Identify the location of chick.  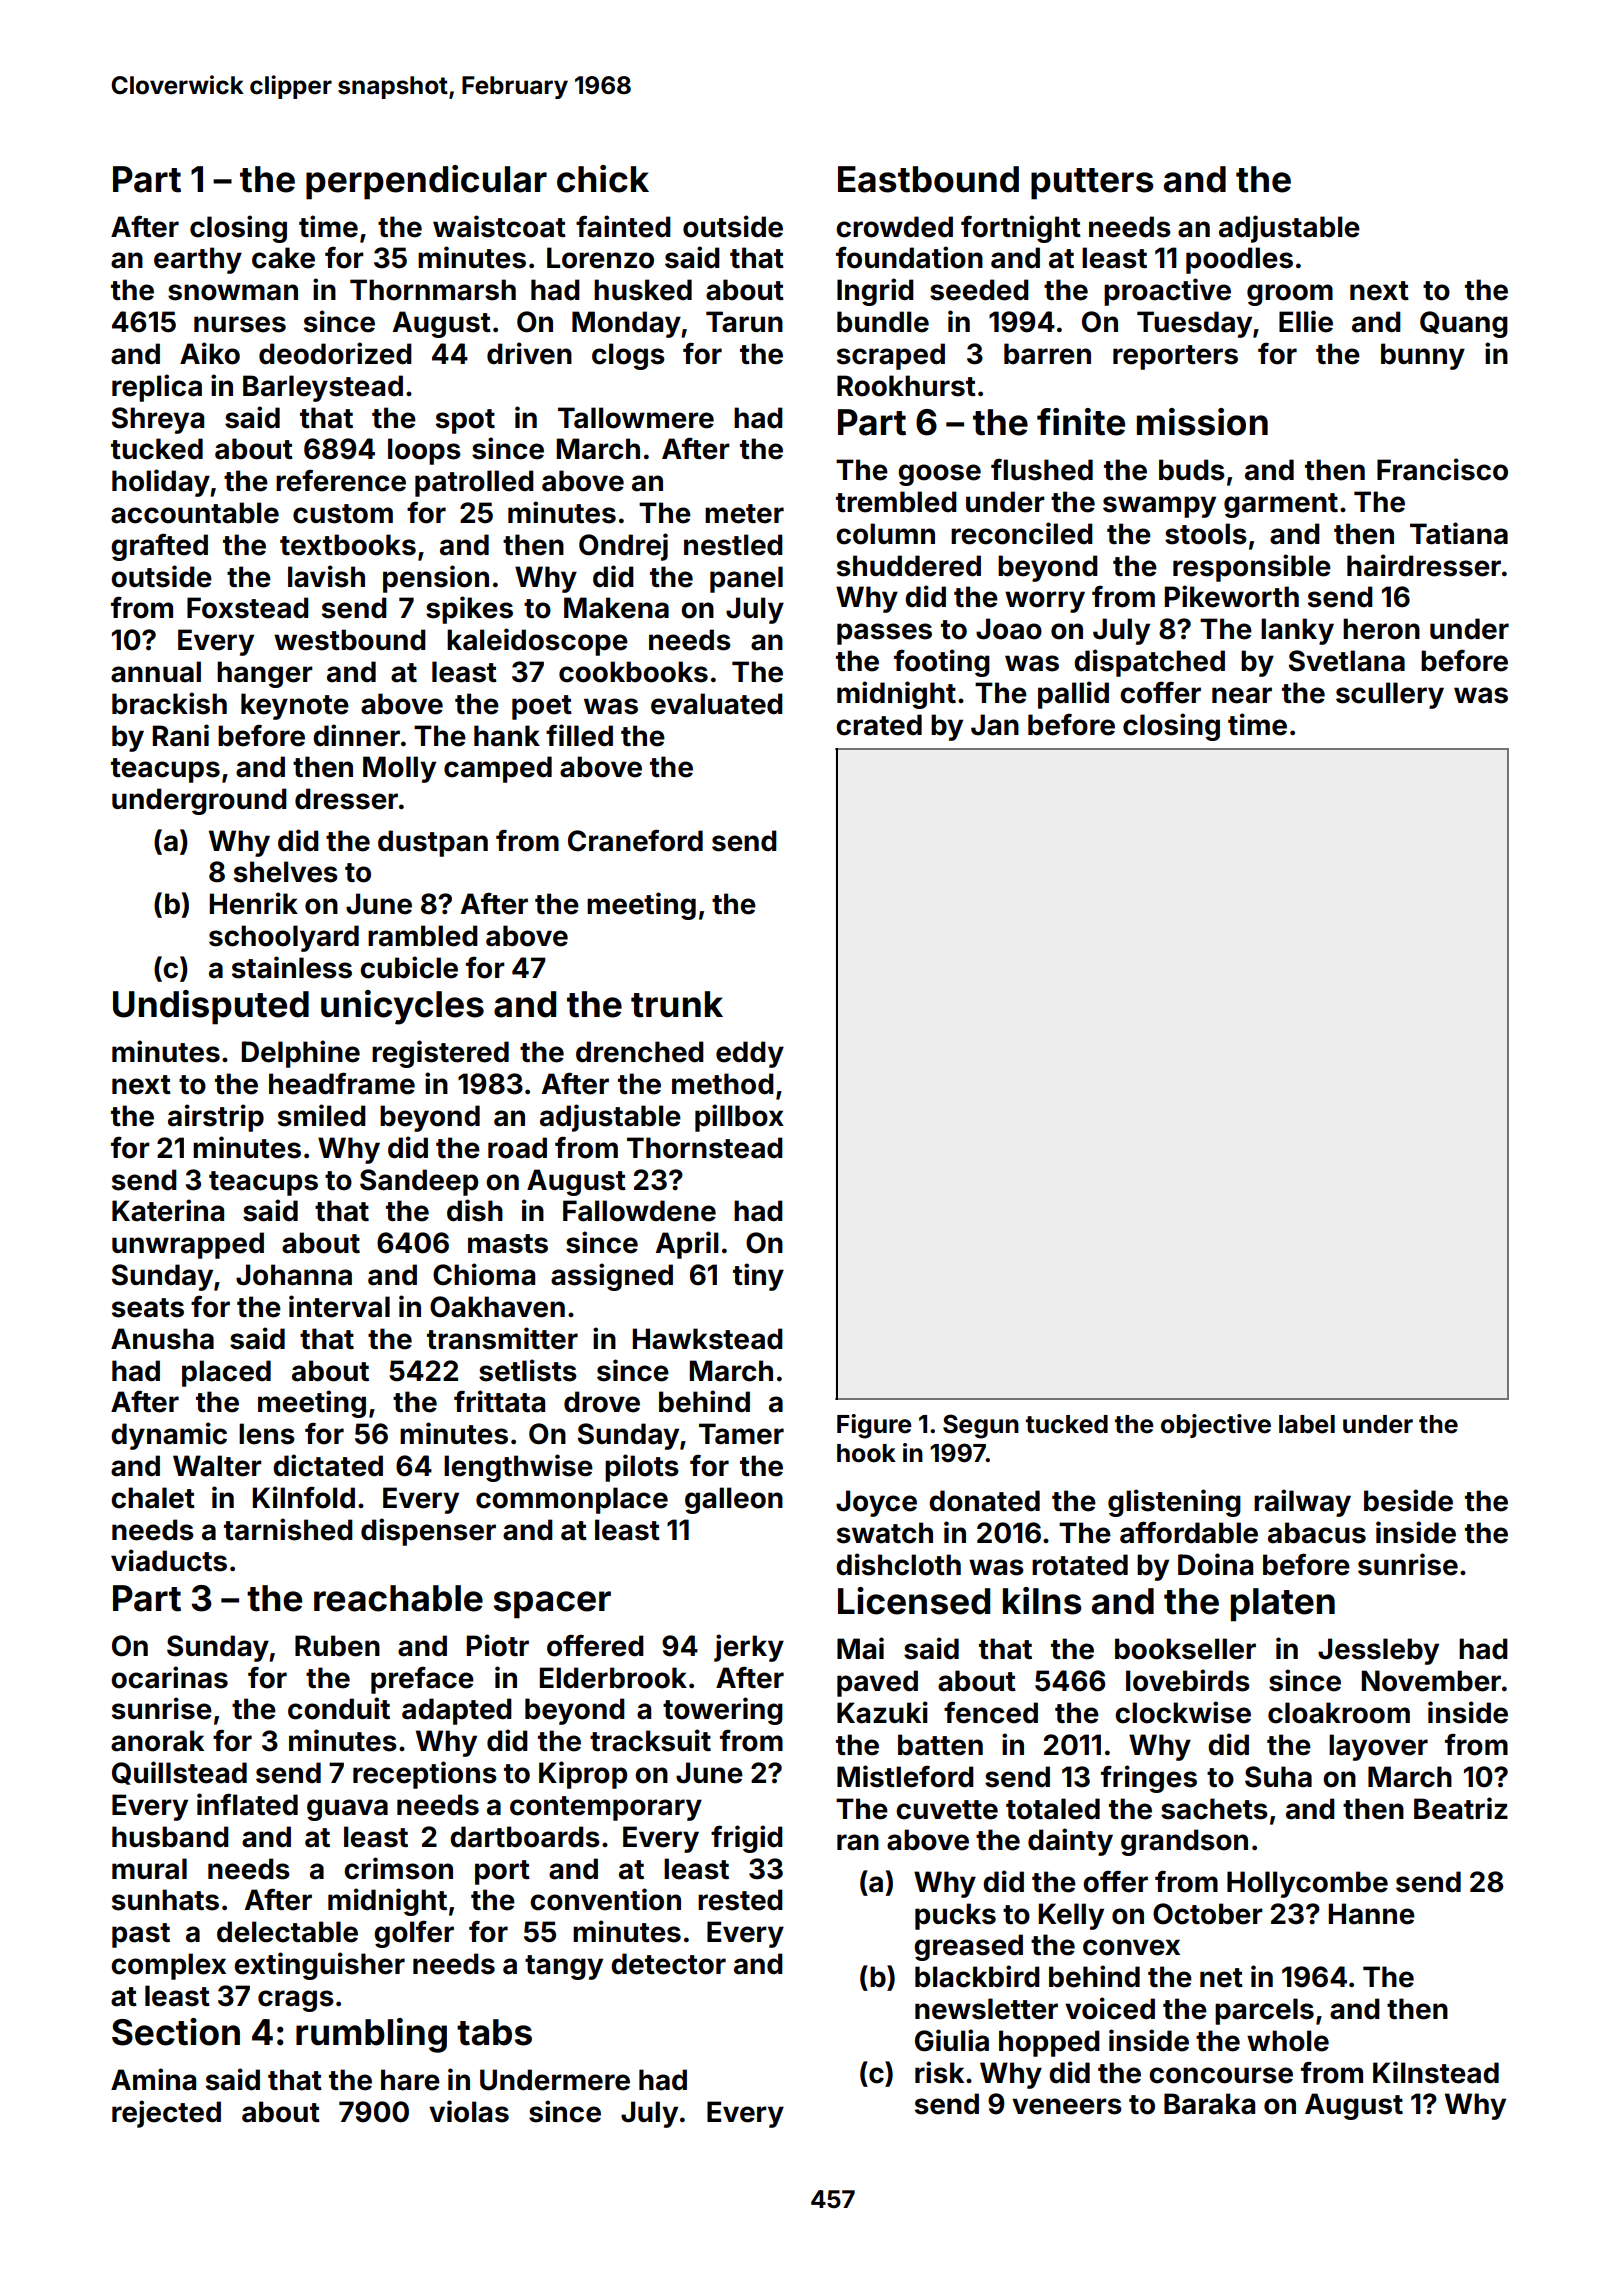
(603, 179).
